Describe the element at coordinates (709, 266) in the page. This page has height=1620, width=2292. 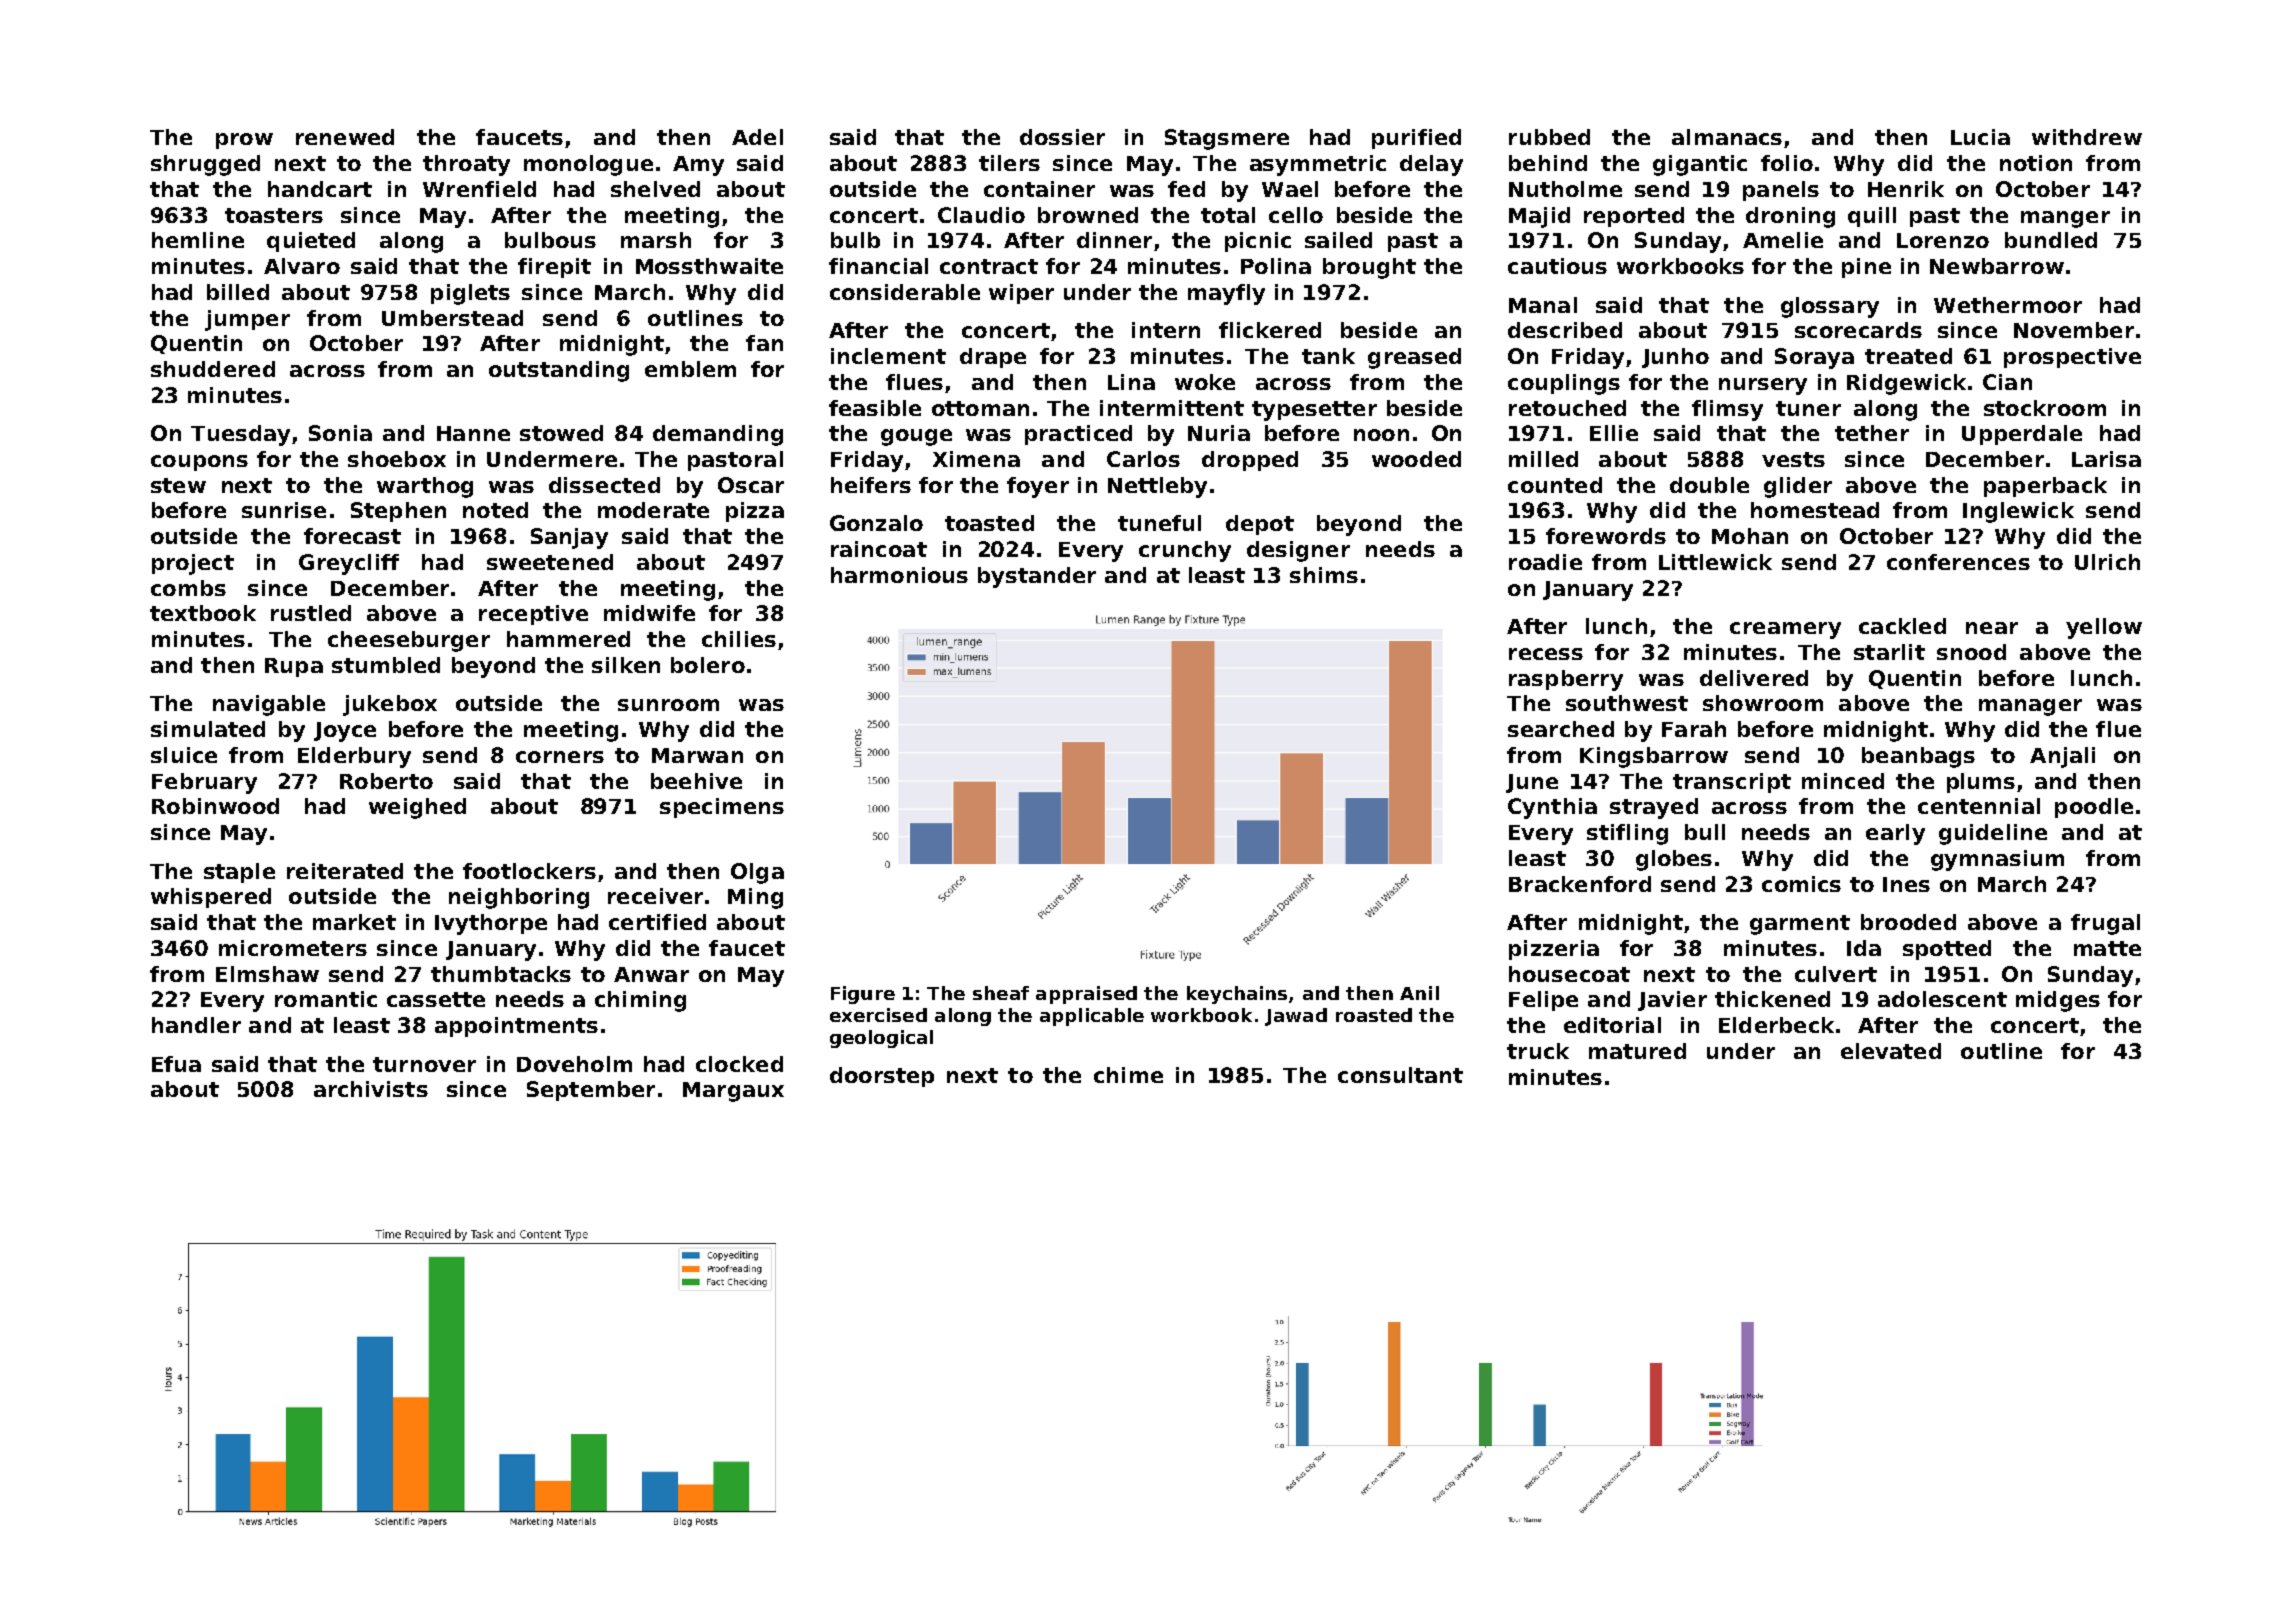
I see `Mossthwaite` at that location.
